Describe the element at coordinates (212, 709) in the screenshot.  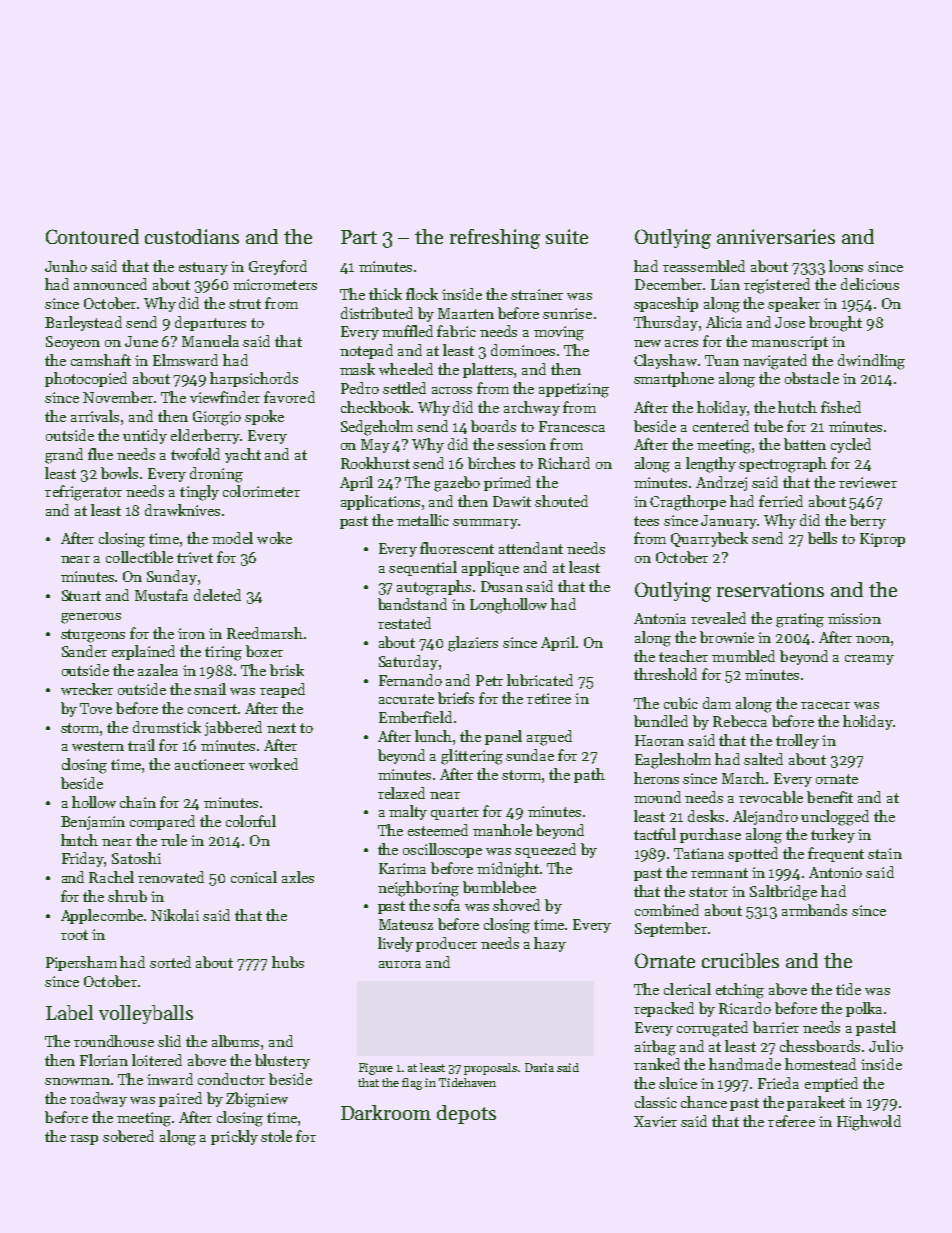
I see `concert` at that location.
